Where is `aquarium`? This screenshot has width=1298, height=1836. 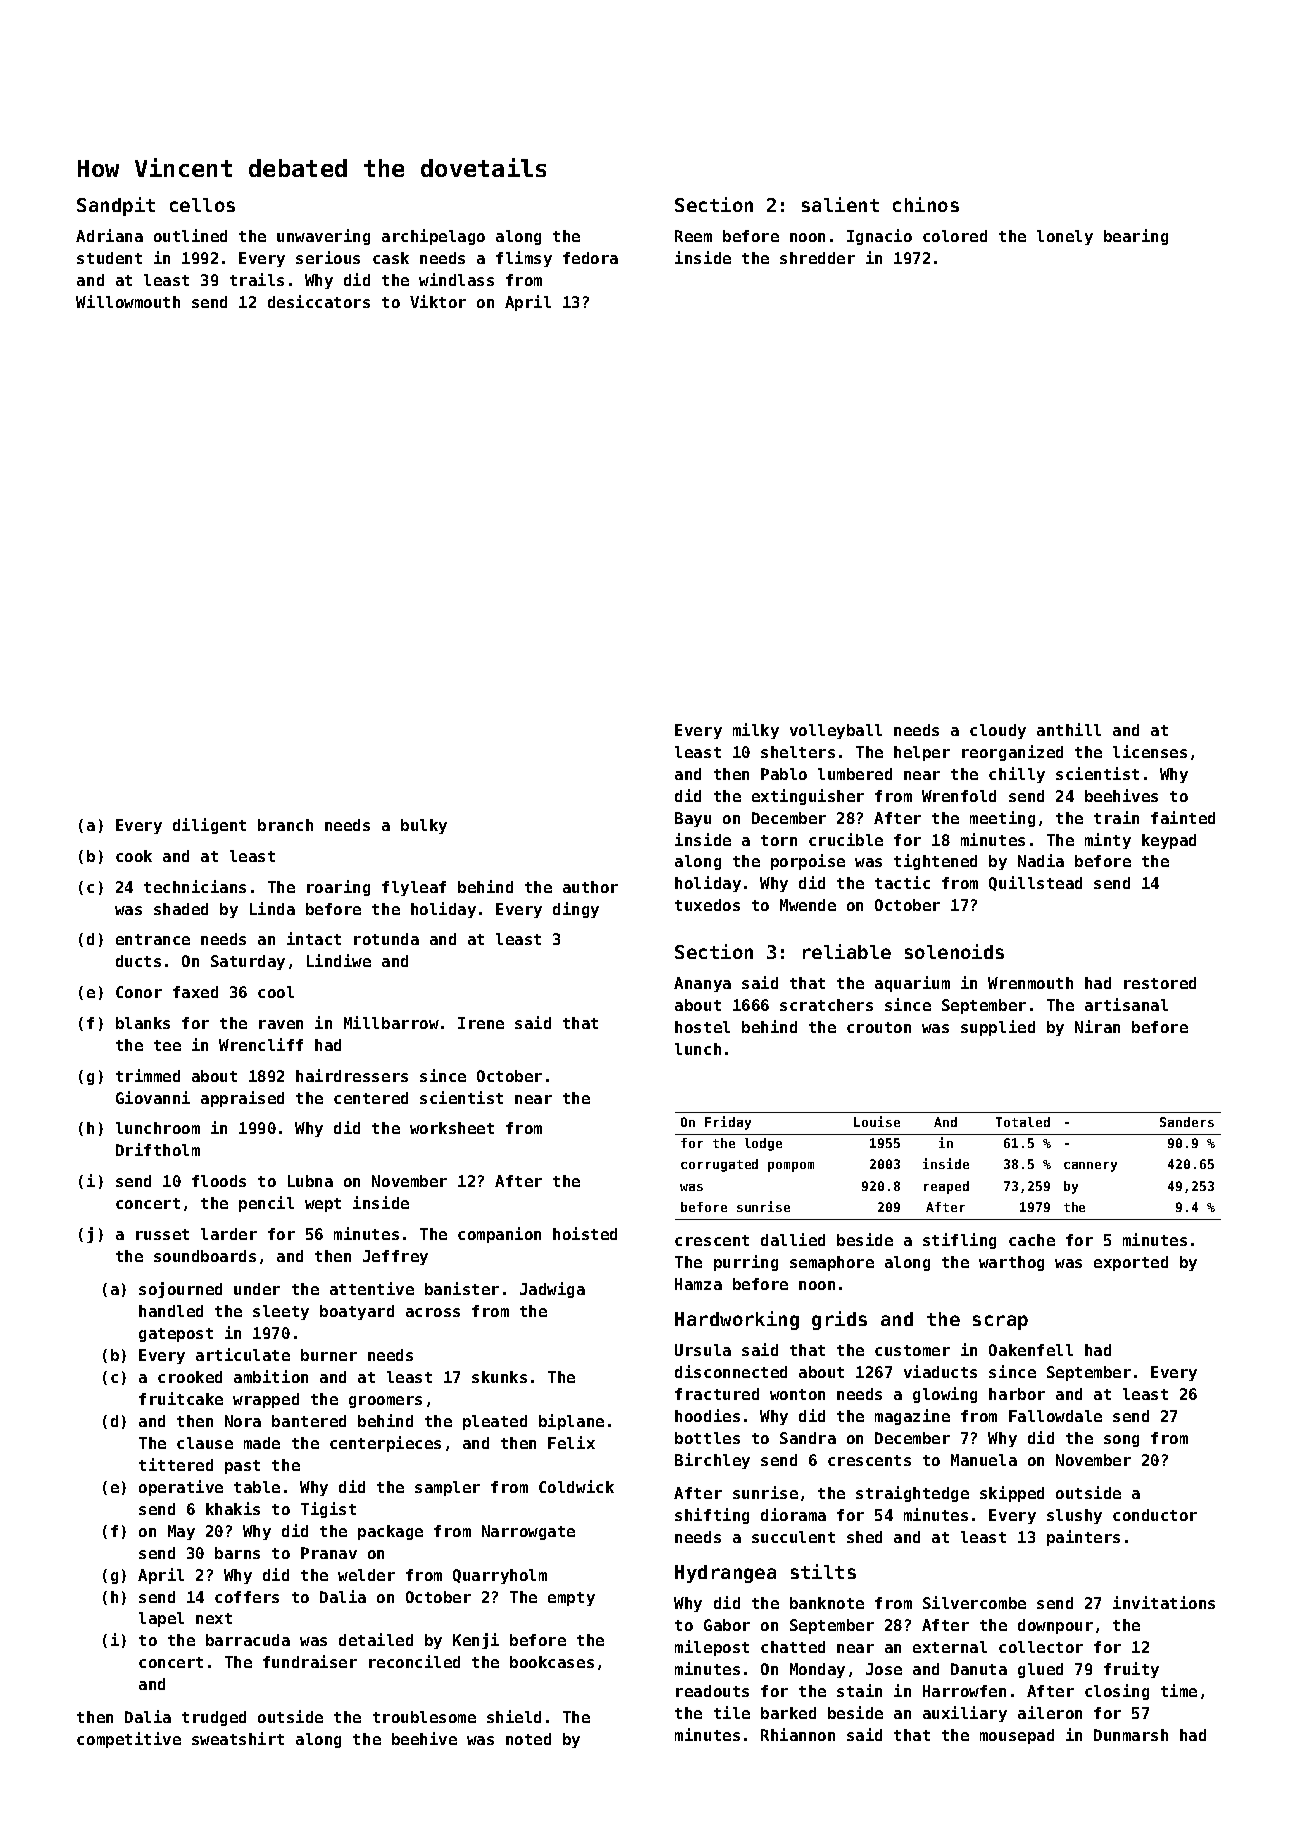 aquarium is located at coordinates (912, 984).
